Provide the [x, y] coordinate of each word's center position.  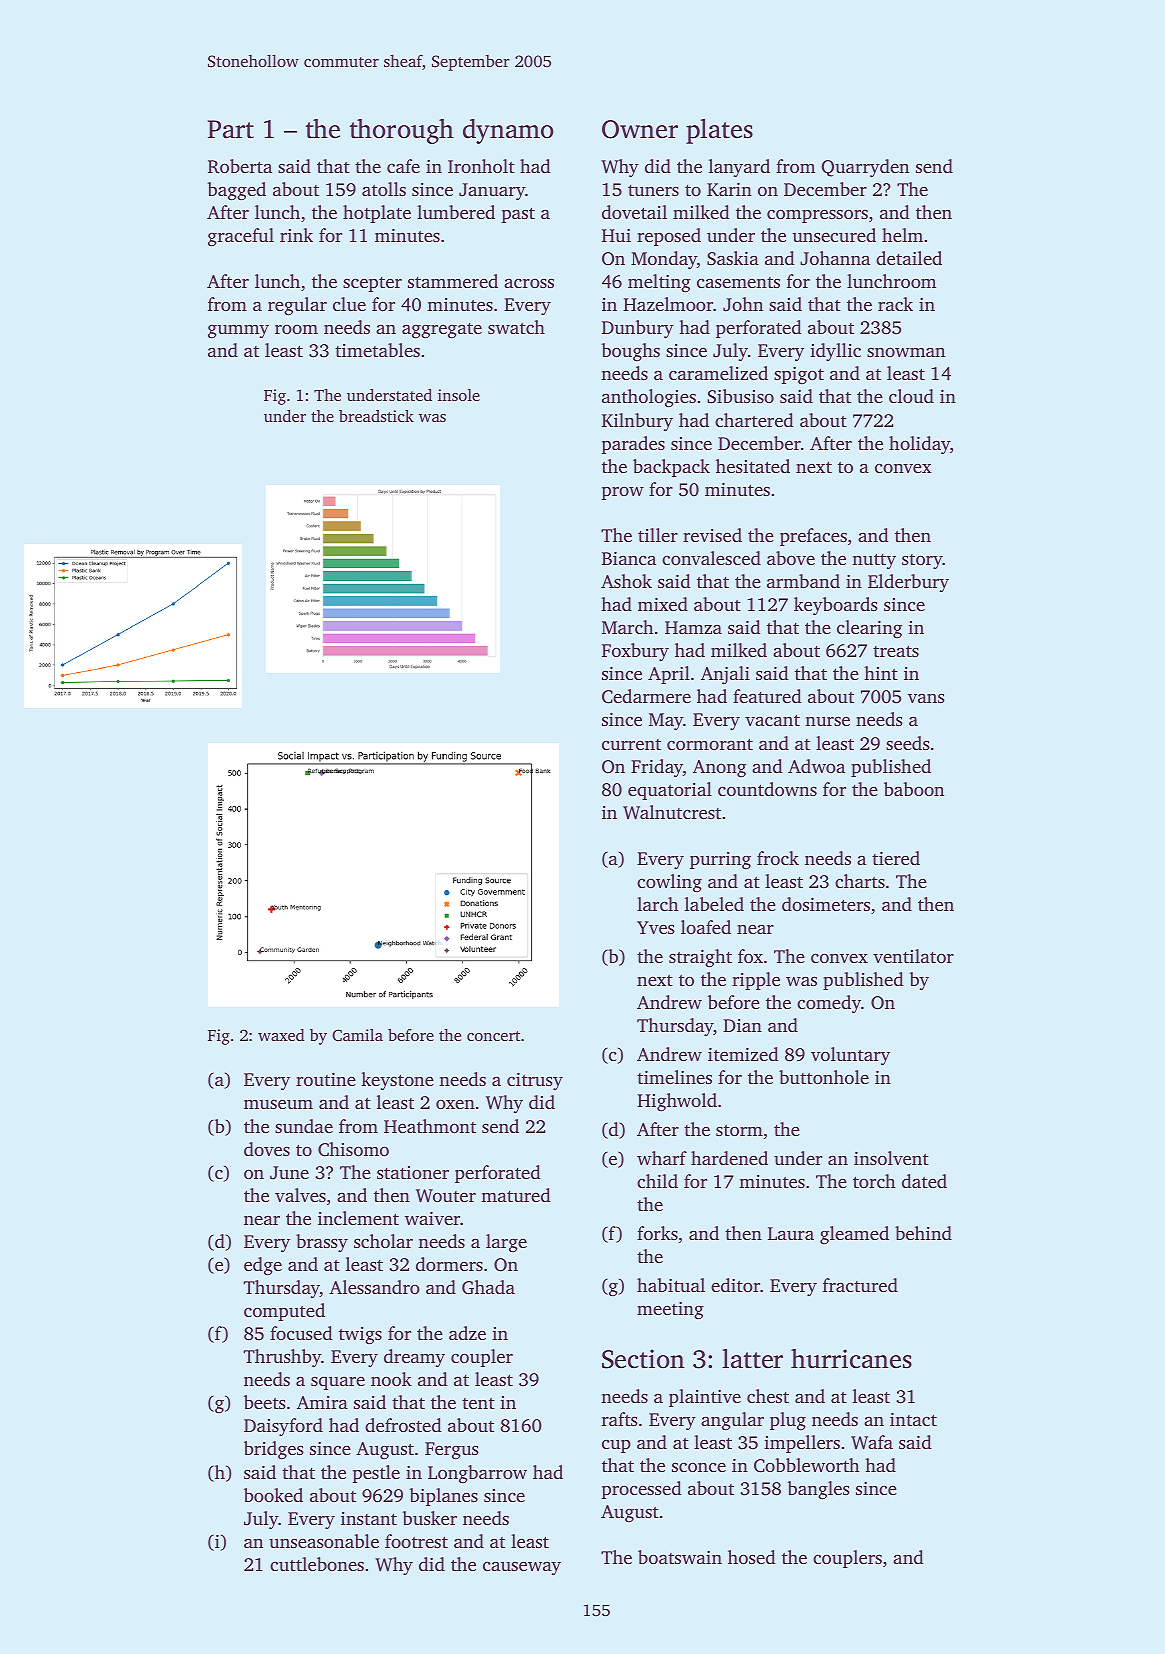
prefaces [813, 537]
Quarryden [865, 168]
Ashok [626, 581]
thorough [402, 131]
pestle [376, 1474]
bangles [818, 1490]
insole [459, 395]
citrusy [535, 1081]
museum [278, 1104]
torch [874, 1181]
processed [641, 1490]
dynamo [508, 131]
